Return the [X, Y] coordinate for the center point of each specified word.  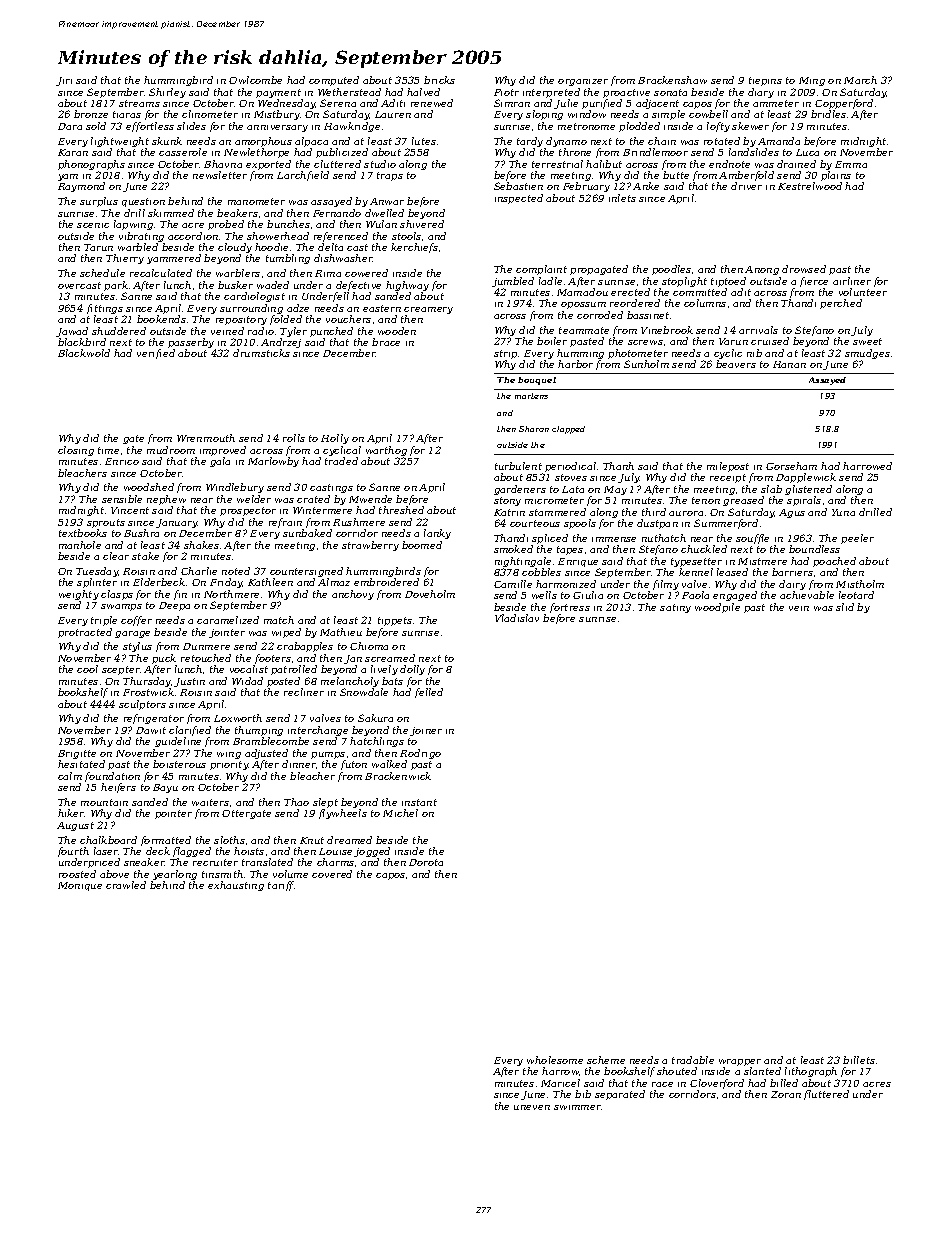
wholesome [555, 1060]
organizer [583, 82]
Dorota [426, 862]
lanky [437, 534]
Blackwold [84, 353]
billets [859, 1060]
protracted [85, 633]
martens [531, 396]
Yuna [843, 512]
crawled [126, 885]
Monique [80, 886]
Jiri [64, 81]
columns [705, 303]
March [860, 80]
